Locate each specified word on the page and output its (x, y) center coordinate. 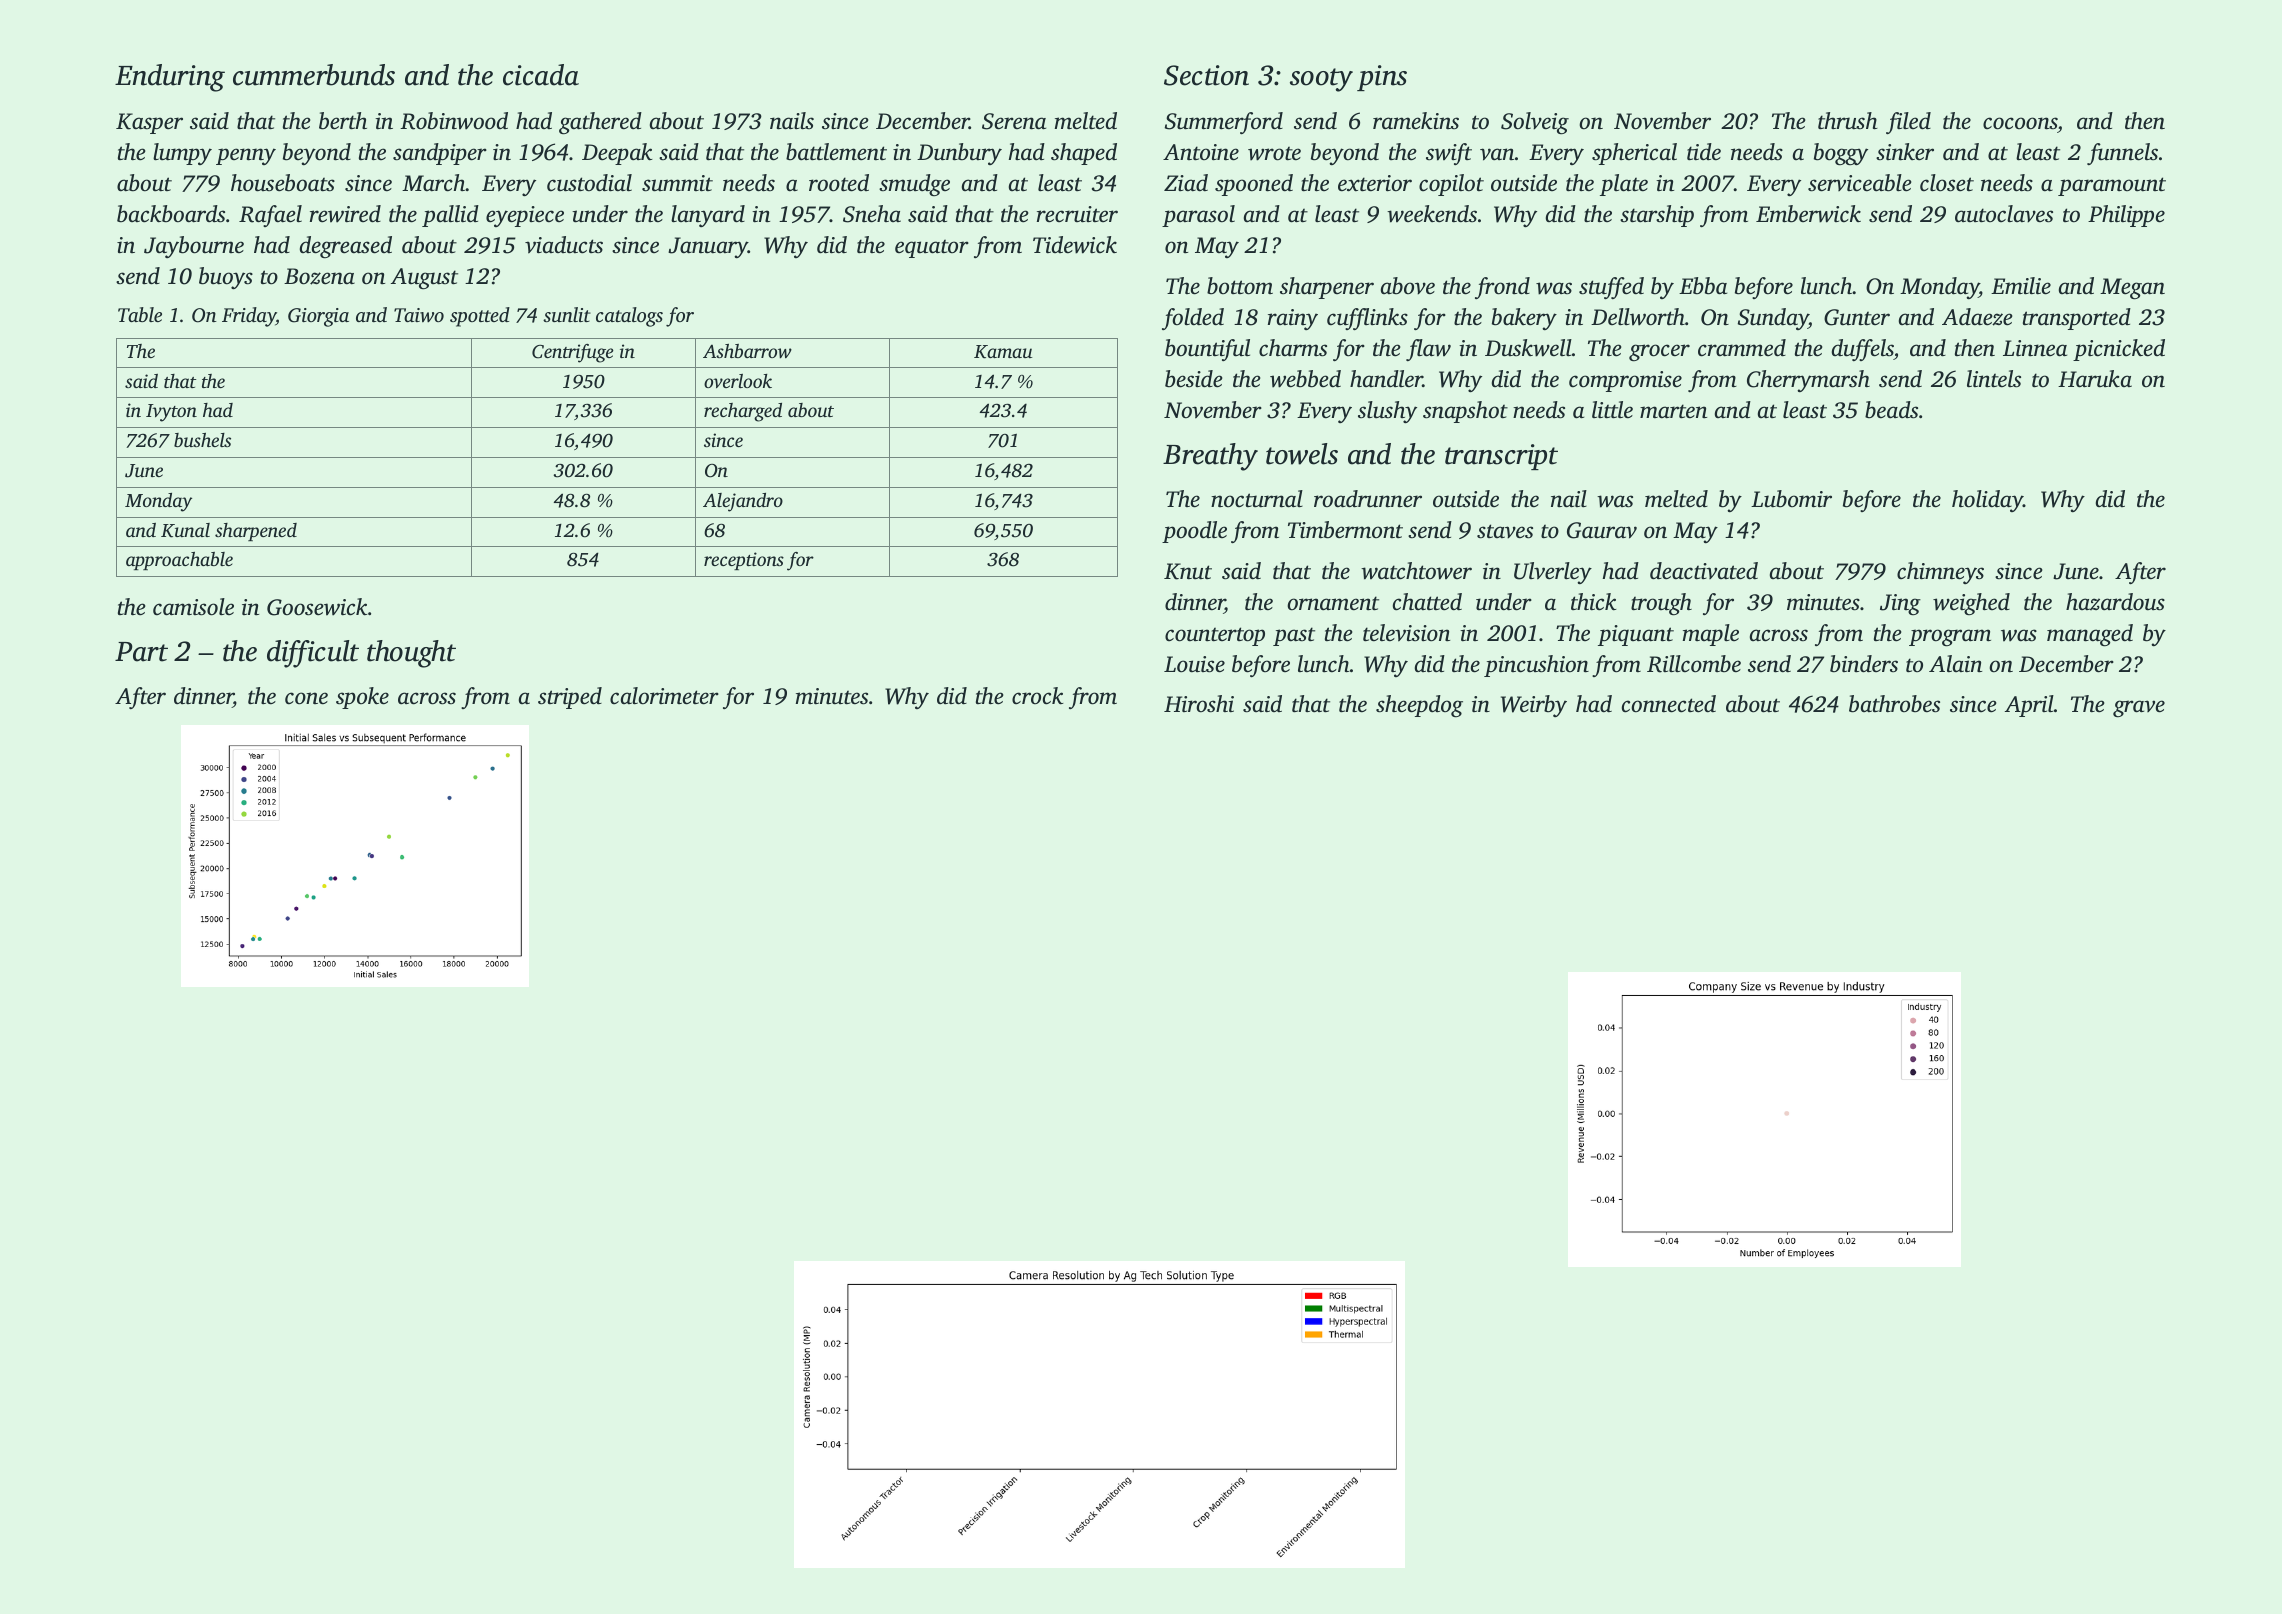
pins (1382, 78)
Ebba (1703, 286)
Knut (1188, 571)
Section (1206, 75)
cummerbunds (314, 75)
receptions (744, 561)
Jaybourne (194, 247)
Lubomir (1791, 499)
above (1408, 286)
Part (141, 652)
